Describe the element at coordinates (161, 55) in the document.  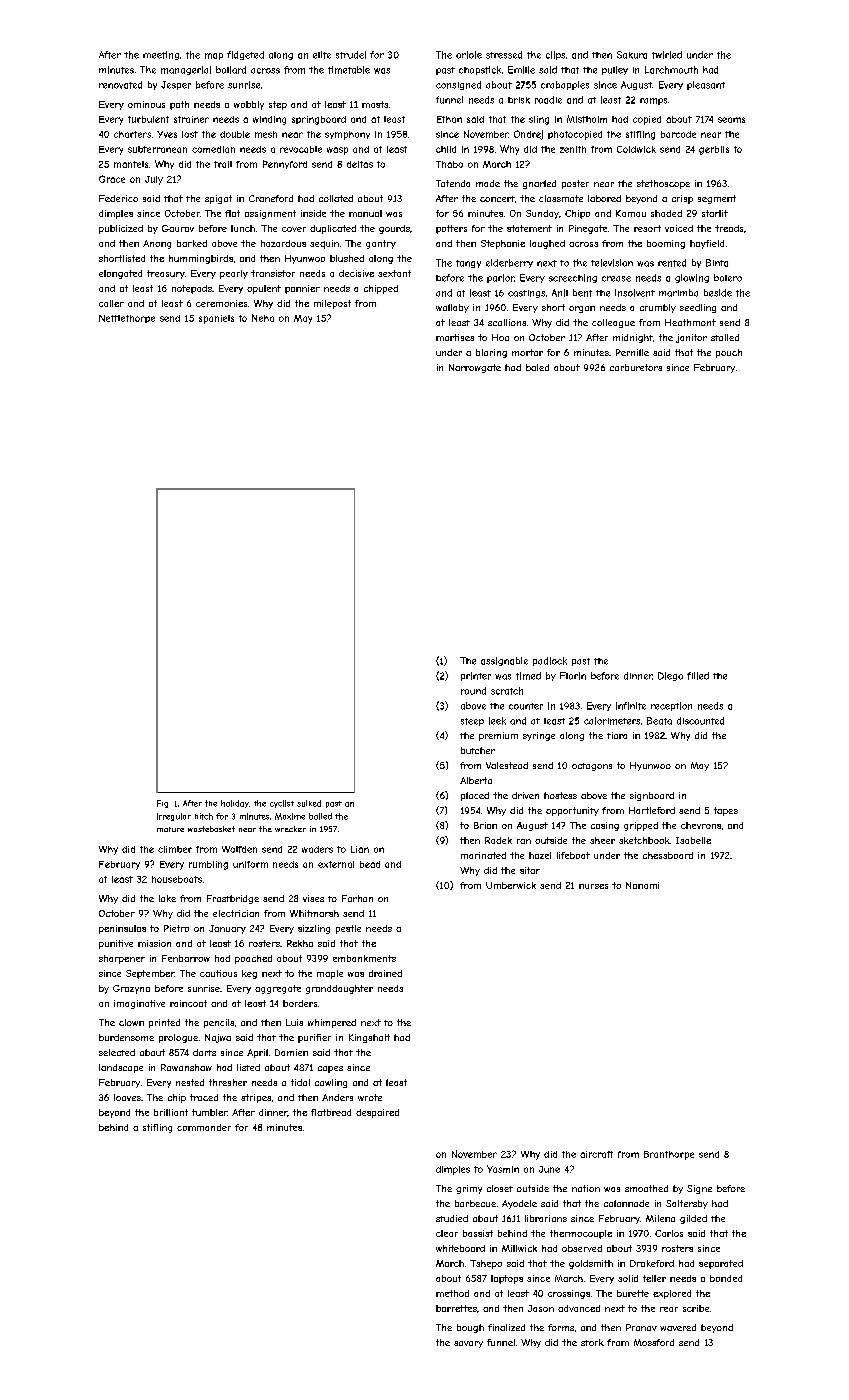
I see `meeting` at that location.
